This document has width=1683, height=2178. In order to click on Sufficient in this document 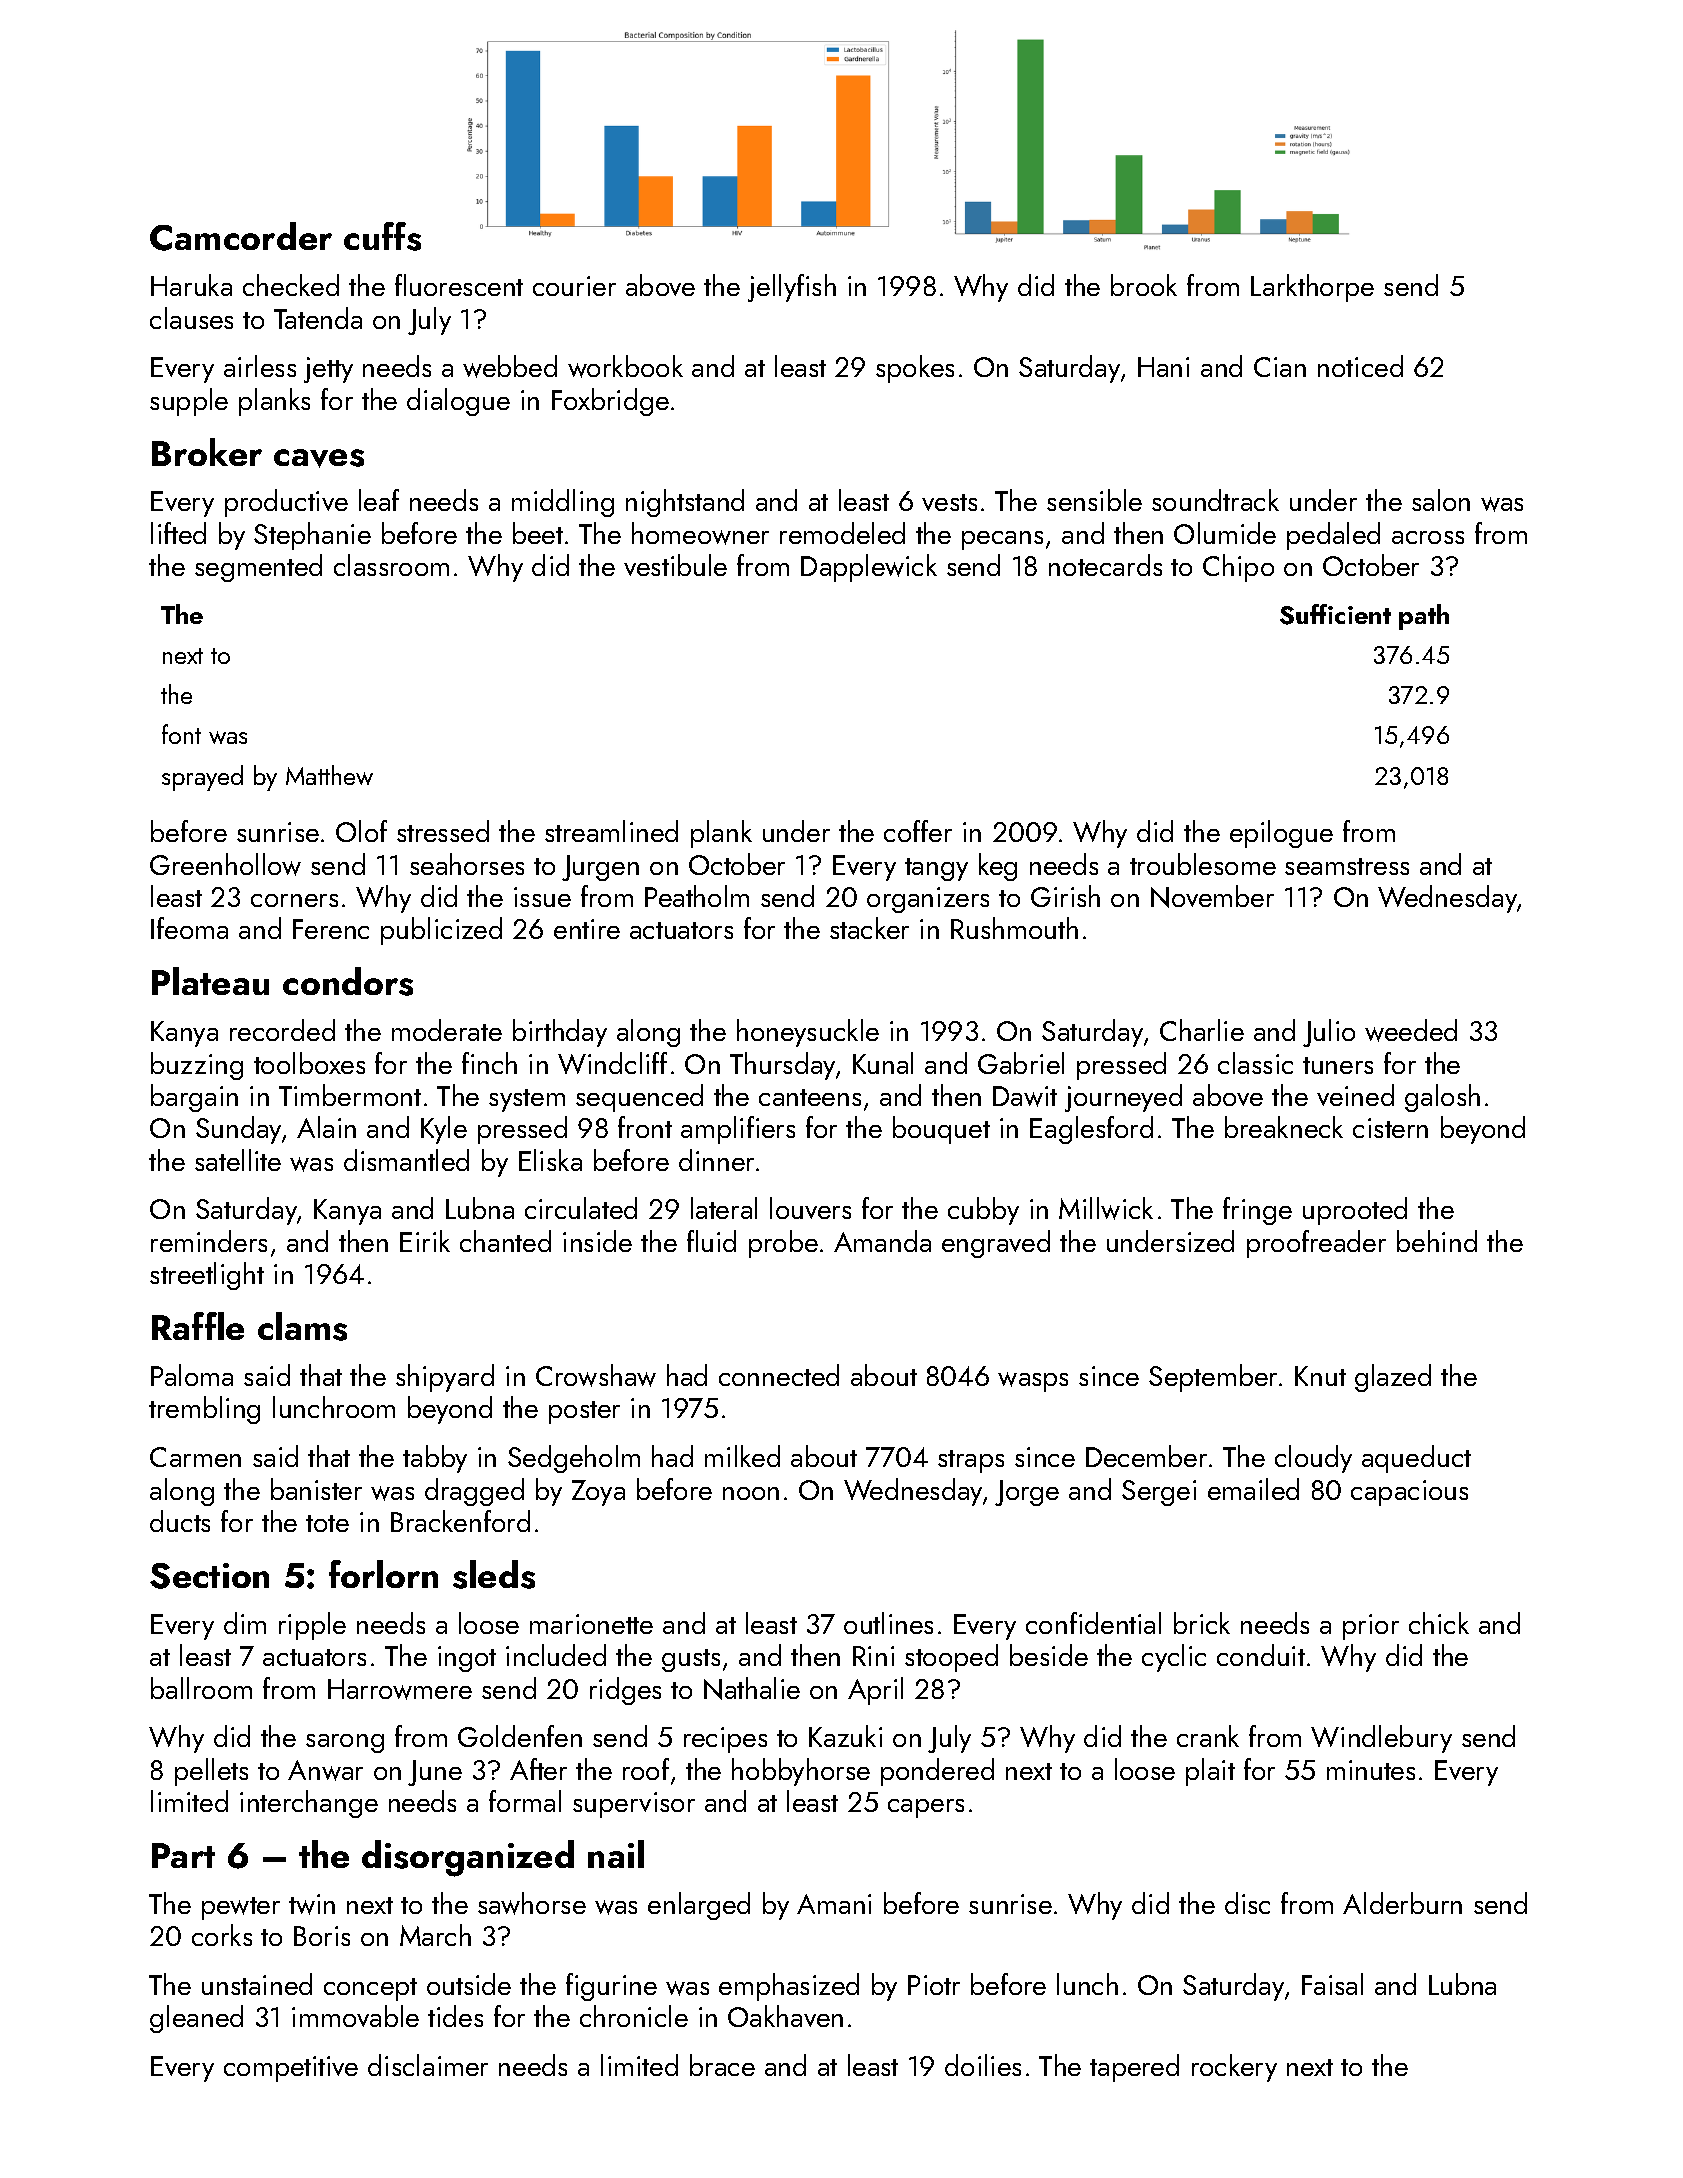, I will do `click(1335, 614)`.
